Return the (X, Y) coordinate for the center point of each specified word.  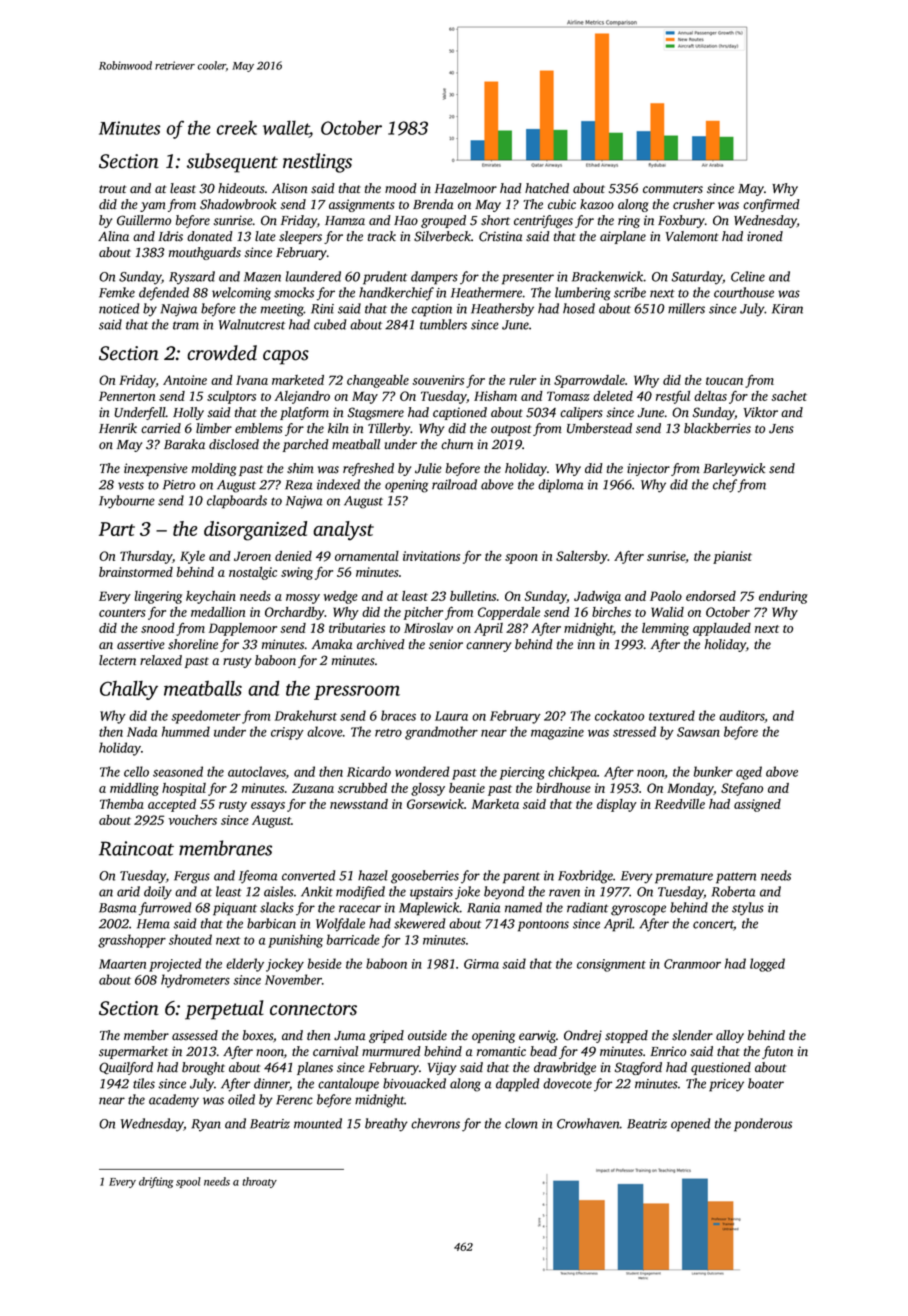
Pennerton (127, 396)
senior (446, 644)
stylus (748, 909)
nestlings (317, 163)
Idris (170, 236)
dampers (434, 278)
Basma (117, 908)
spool (188, 1182)
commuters (673, 189)
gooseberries (425, 877)
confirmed (771, 205)
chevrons (435, 1123)
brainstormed (136, 572)
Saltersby (582, 557)
